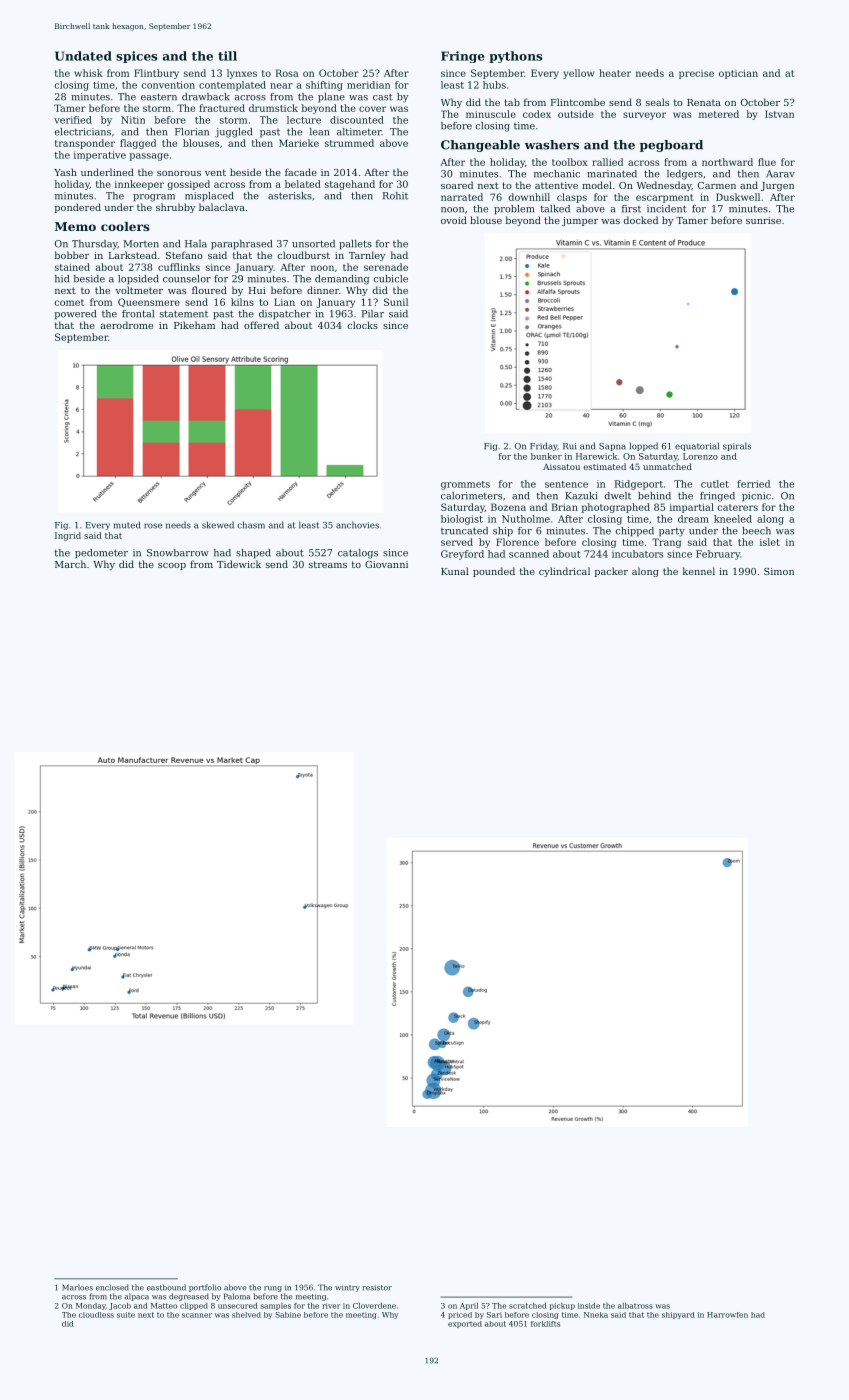  What do you see at coordinates (328, 564) in the screenshot?
I see `streams` at bounding box center [328, 564].
